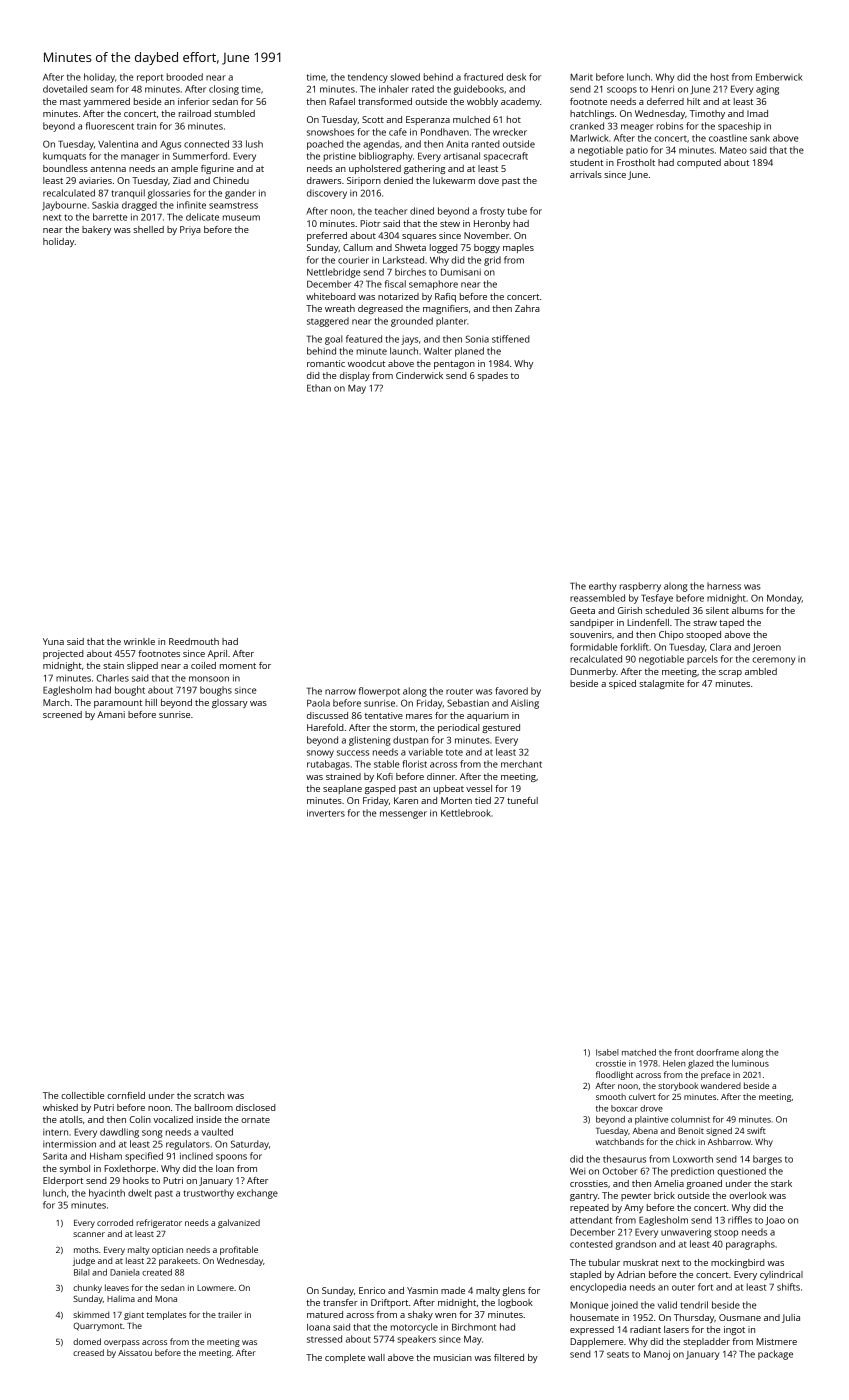 This document has height=1400, width=849. What do you see at coordinates (53, 641) in the document?
I see `Yuna` at bounding box center [53, 641].
